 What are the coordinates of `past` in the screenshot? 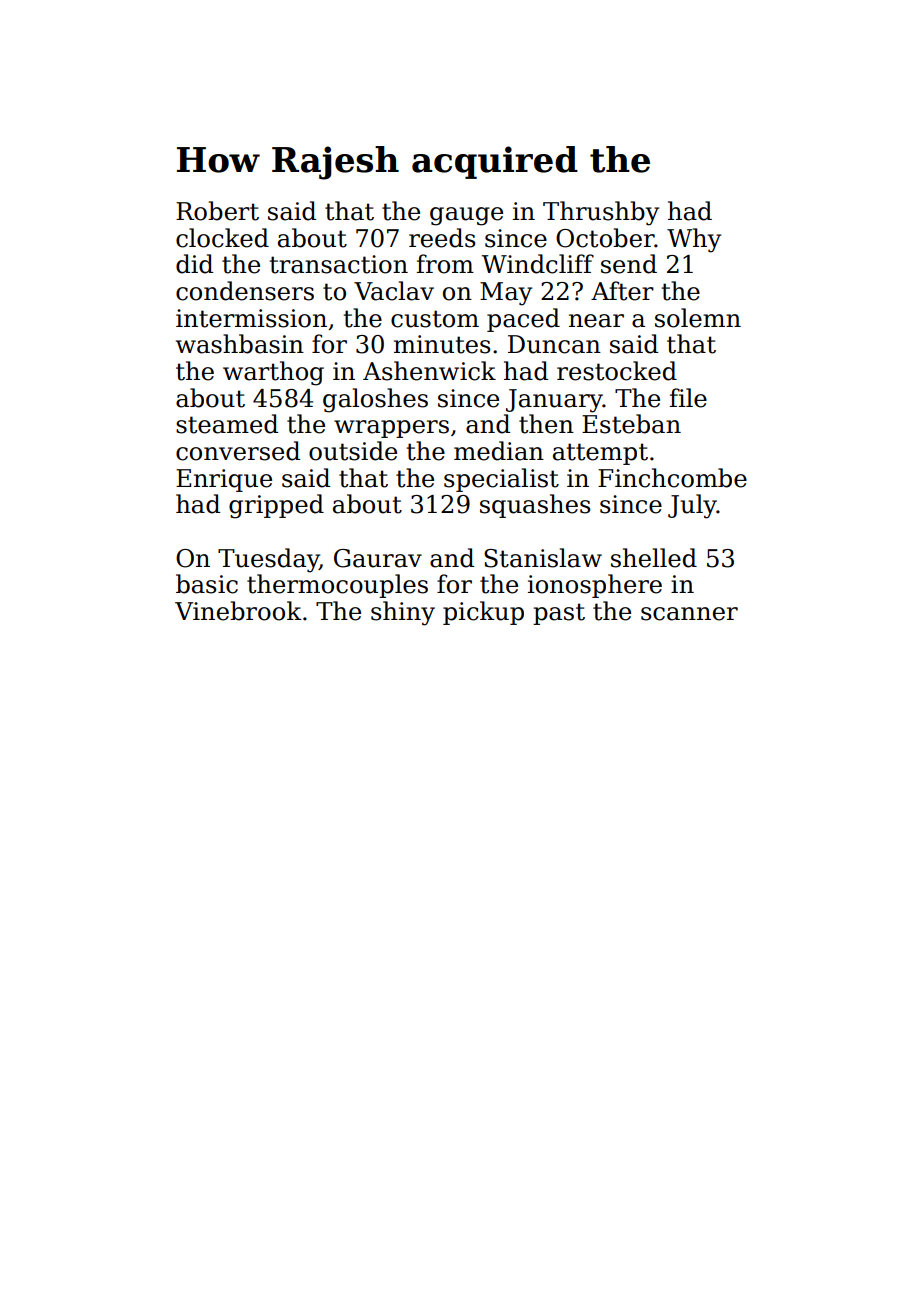 It's located at (559, 614).
